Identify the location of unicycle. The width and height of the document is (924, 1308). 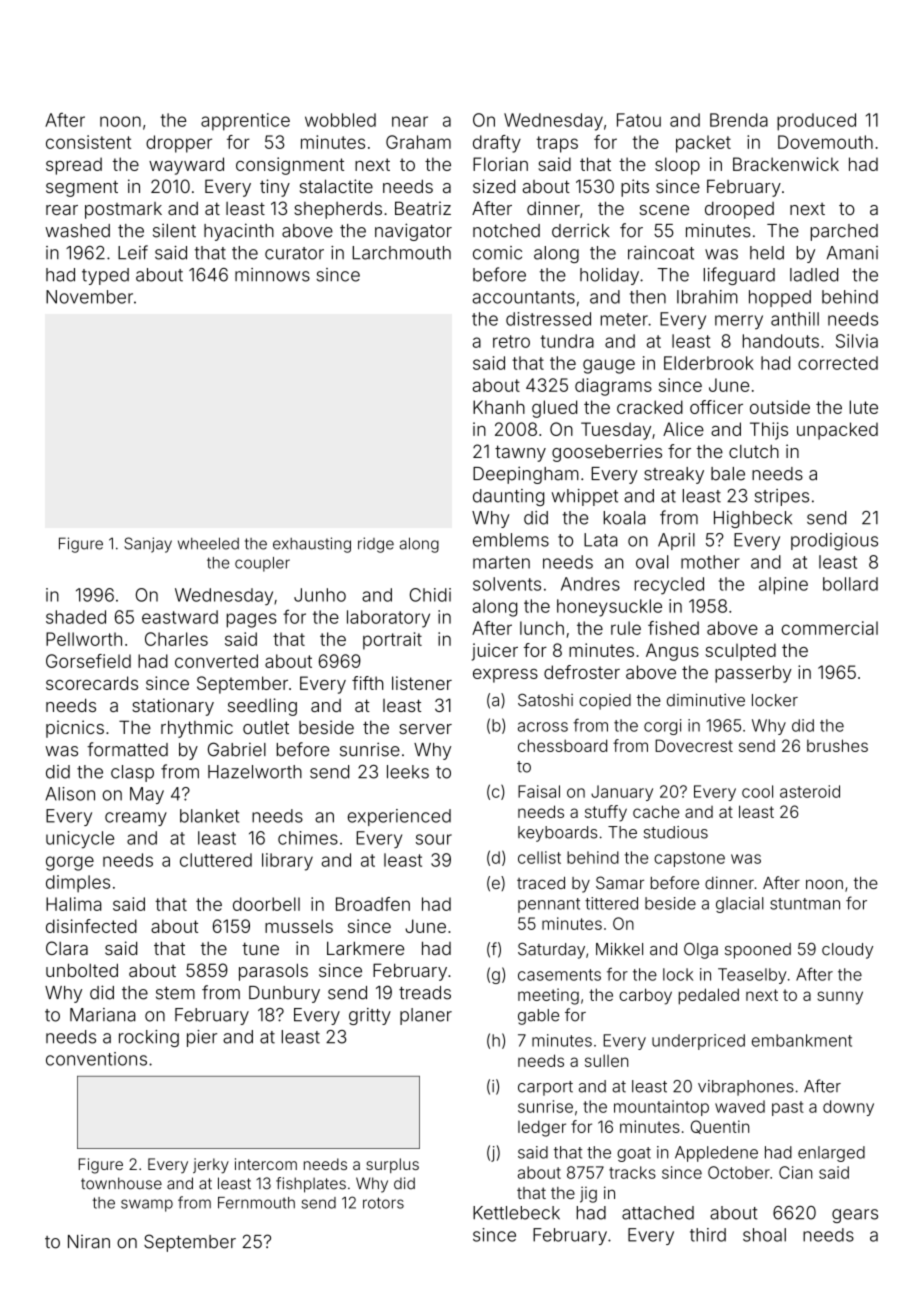
(80, 840).
